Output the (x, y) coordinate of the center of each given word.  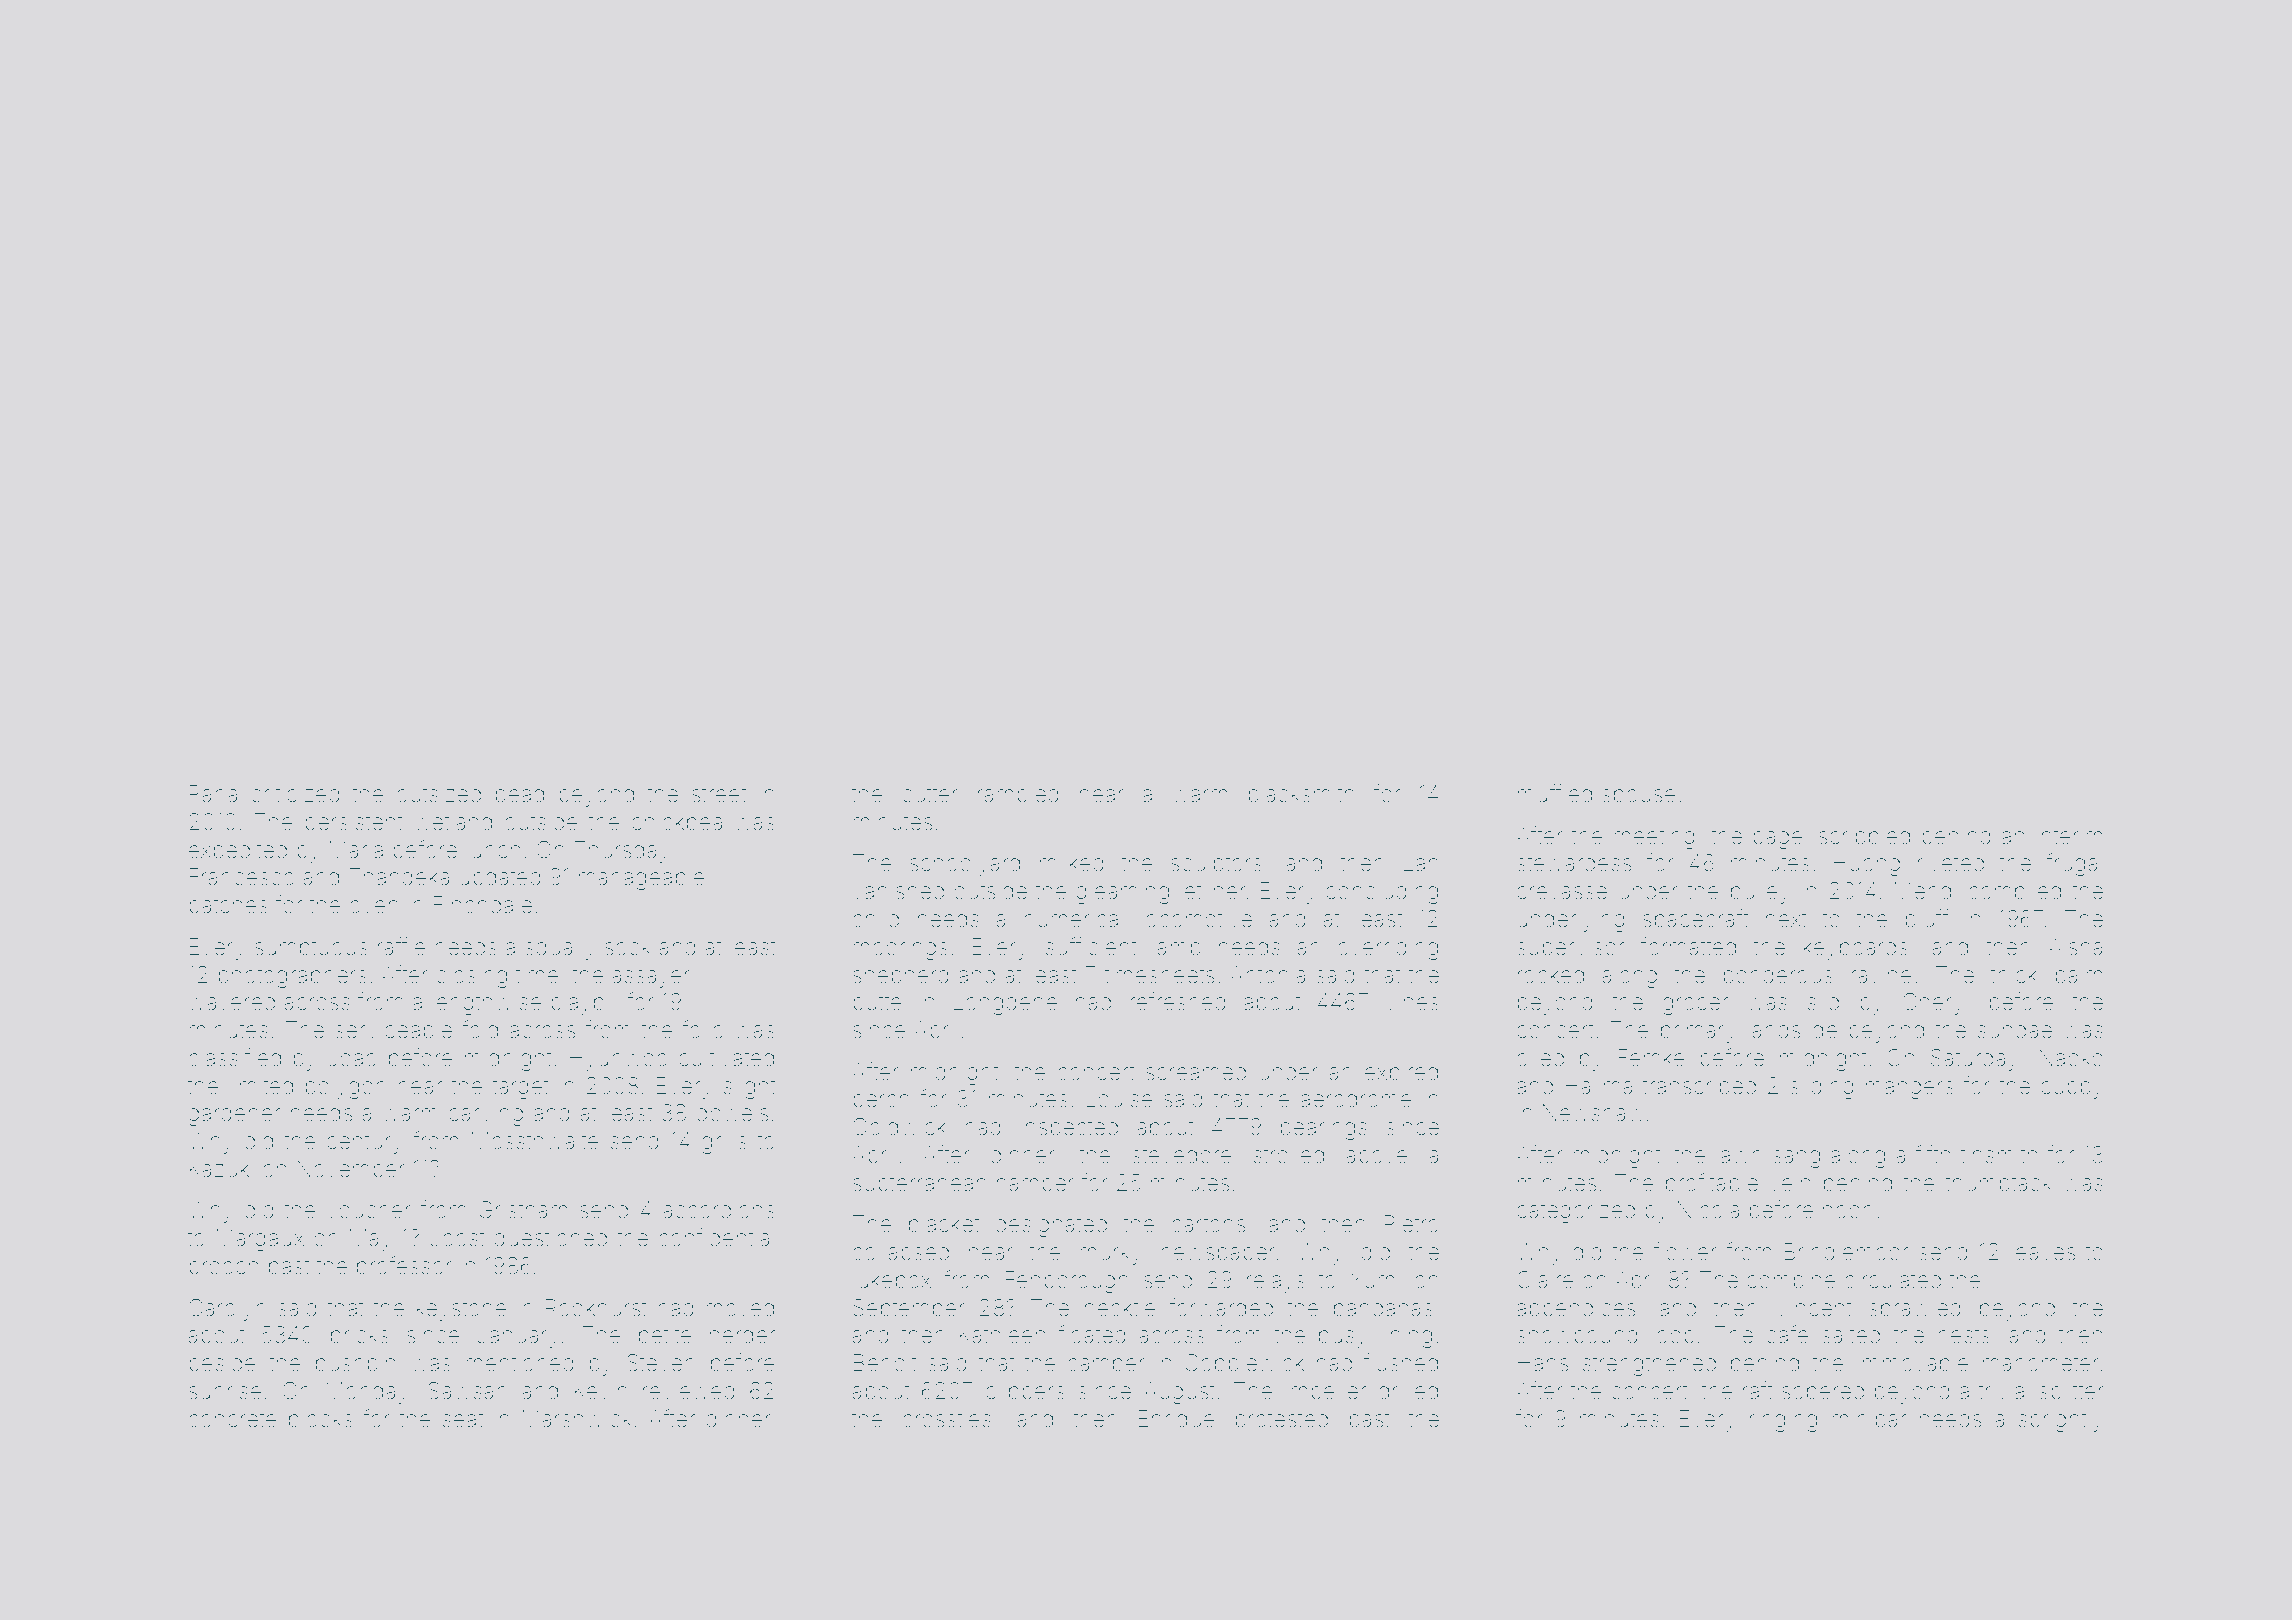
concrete (232, 1419)
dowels (732, 1113)
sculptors (1216, 865)
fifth (1933, 1154)
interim (2069, 836)
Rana (213, 794)
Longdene (1005, 1004)
